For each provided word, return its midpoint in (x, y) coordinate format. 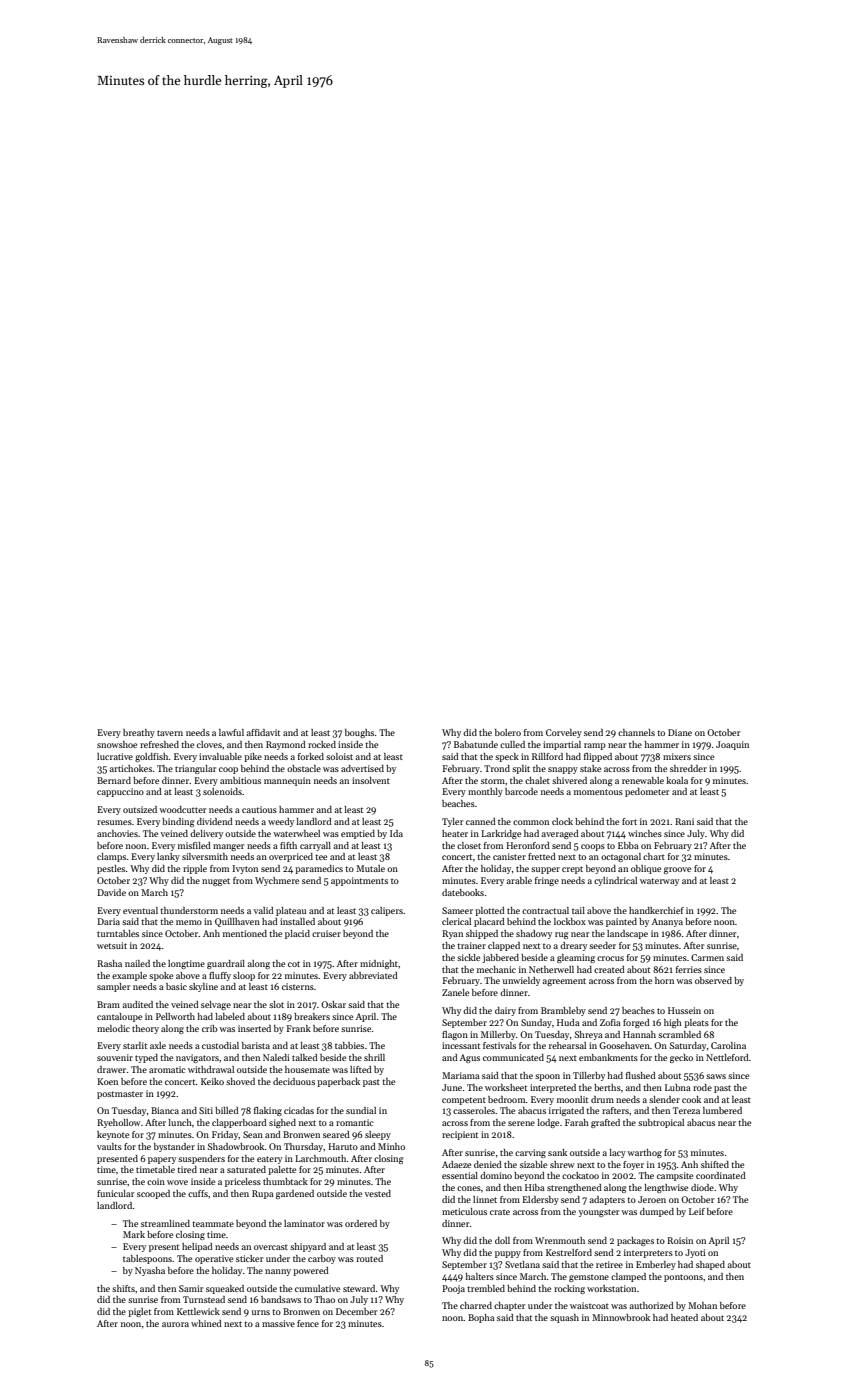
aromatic (167, 1069)
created (609, 969)
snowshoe (117, 744)
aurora (175, 1324)
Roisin (680, 1240)
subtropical (661, 1123)
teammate (213, 1224)
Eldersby (540, 1200)
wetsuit (112, 945)
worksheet (506, 1087)
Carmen (707, 957)
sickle (468, 957)
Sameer (457, 910)
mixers (677, 756)
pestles (111, 869)
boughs (359, 733)
